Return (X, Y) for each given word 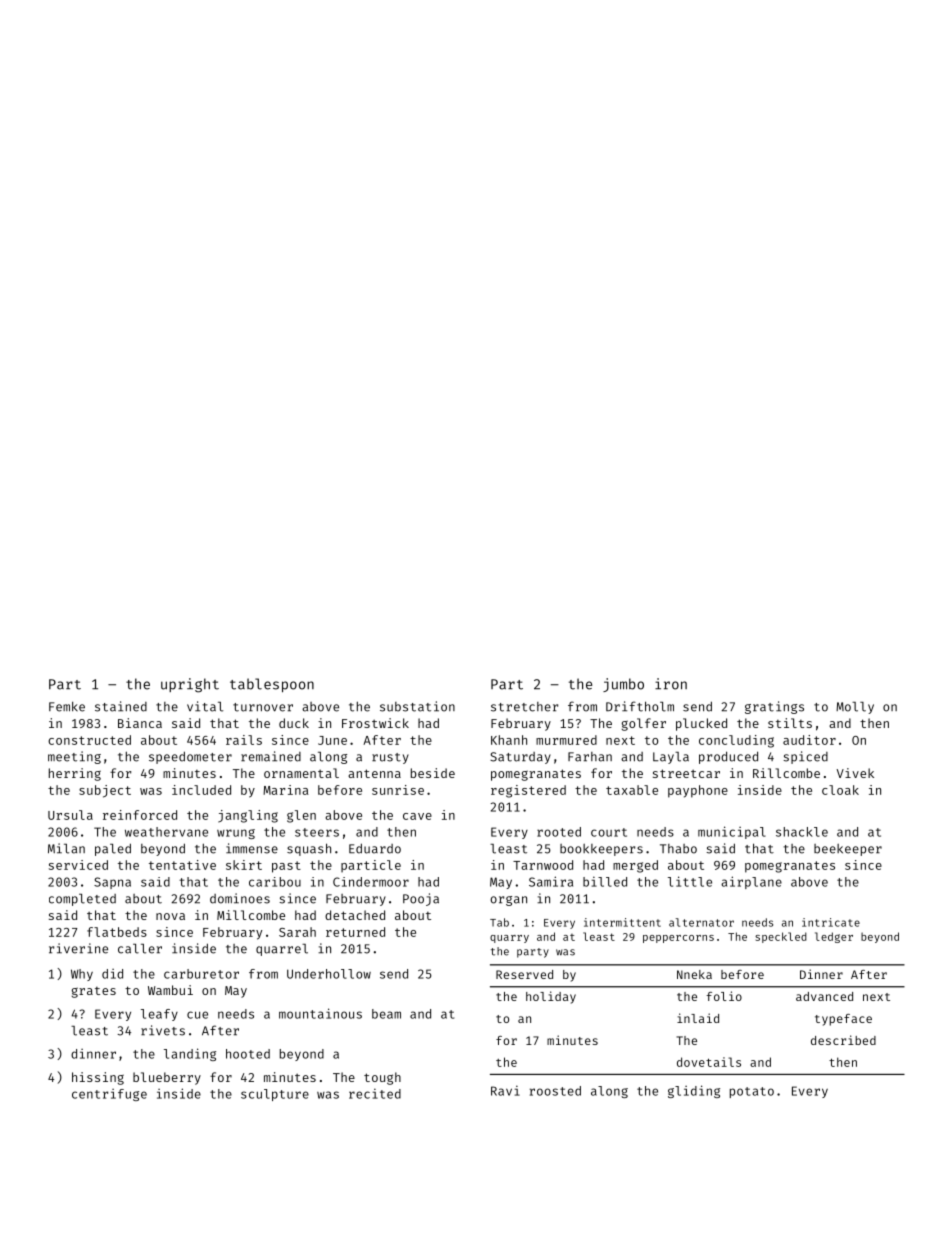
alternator (701, 922)
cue (197, 1015)
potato (752, 1092)
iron (671, 684)
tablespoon (272, 685)
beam (386, 1014)
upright (190, 685)
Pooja (421, 899)
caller (140, 949)
